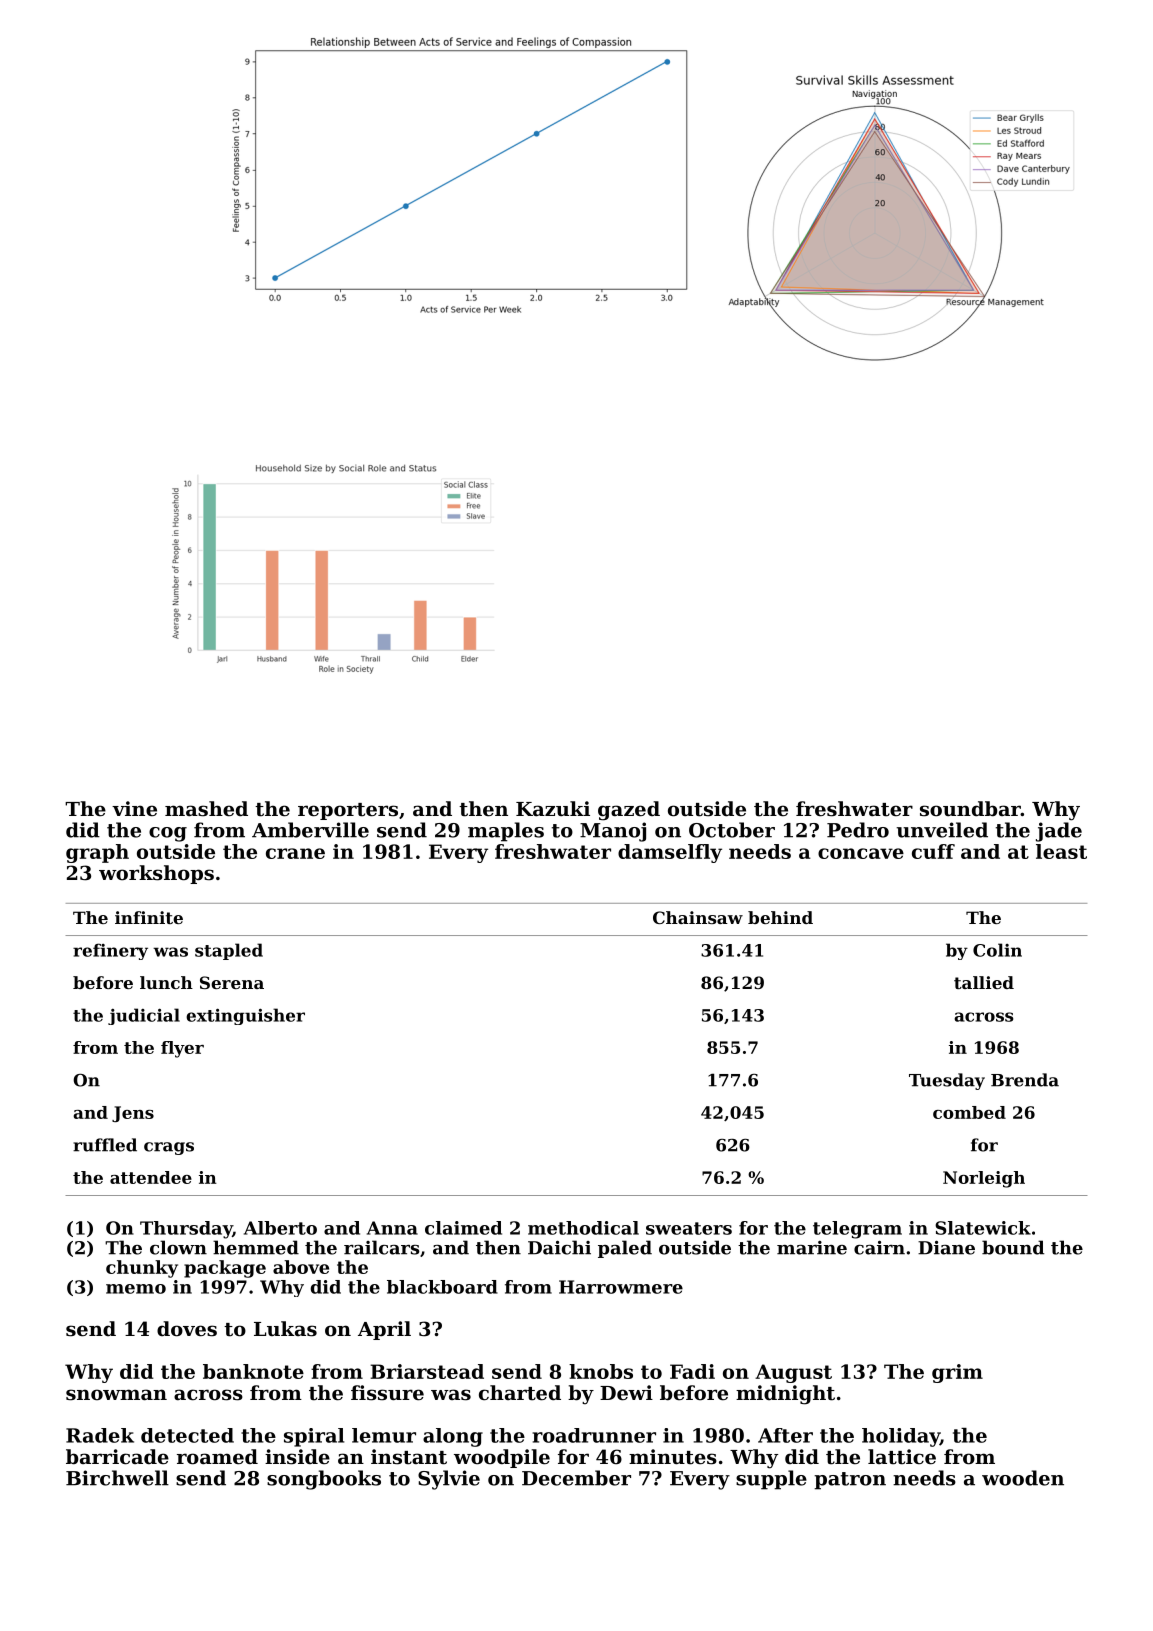 This screenshot has height=1631, width=1153. Describe the element at coordinates (625, 1249) in the screenshot. I see `paled` at that location.
